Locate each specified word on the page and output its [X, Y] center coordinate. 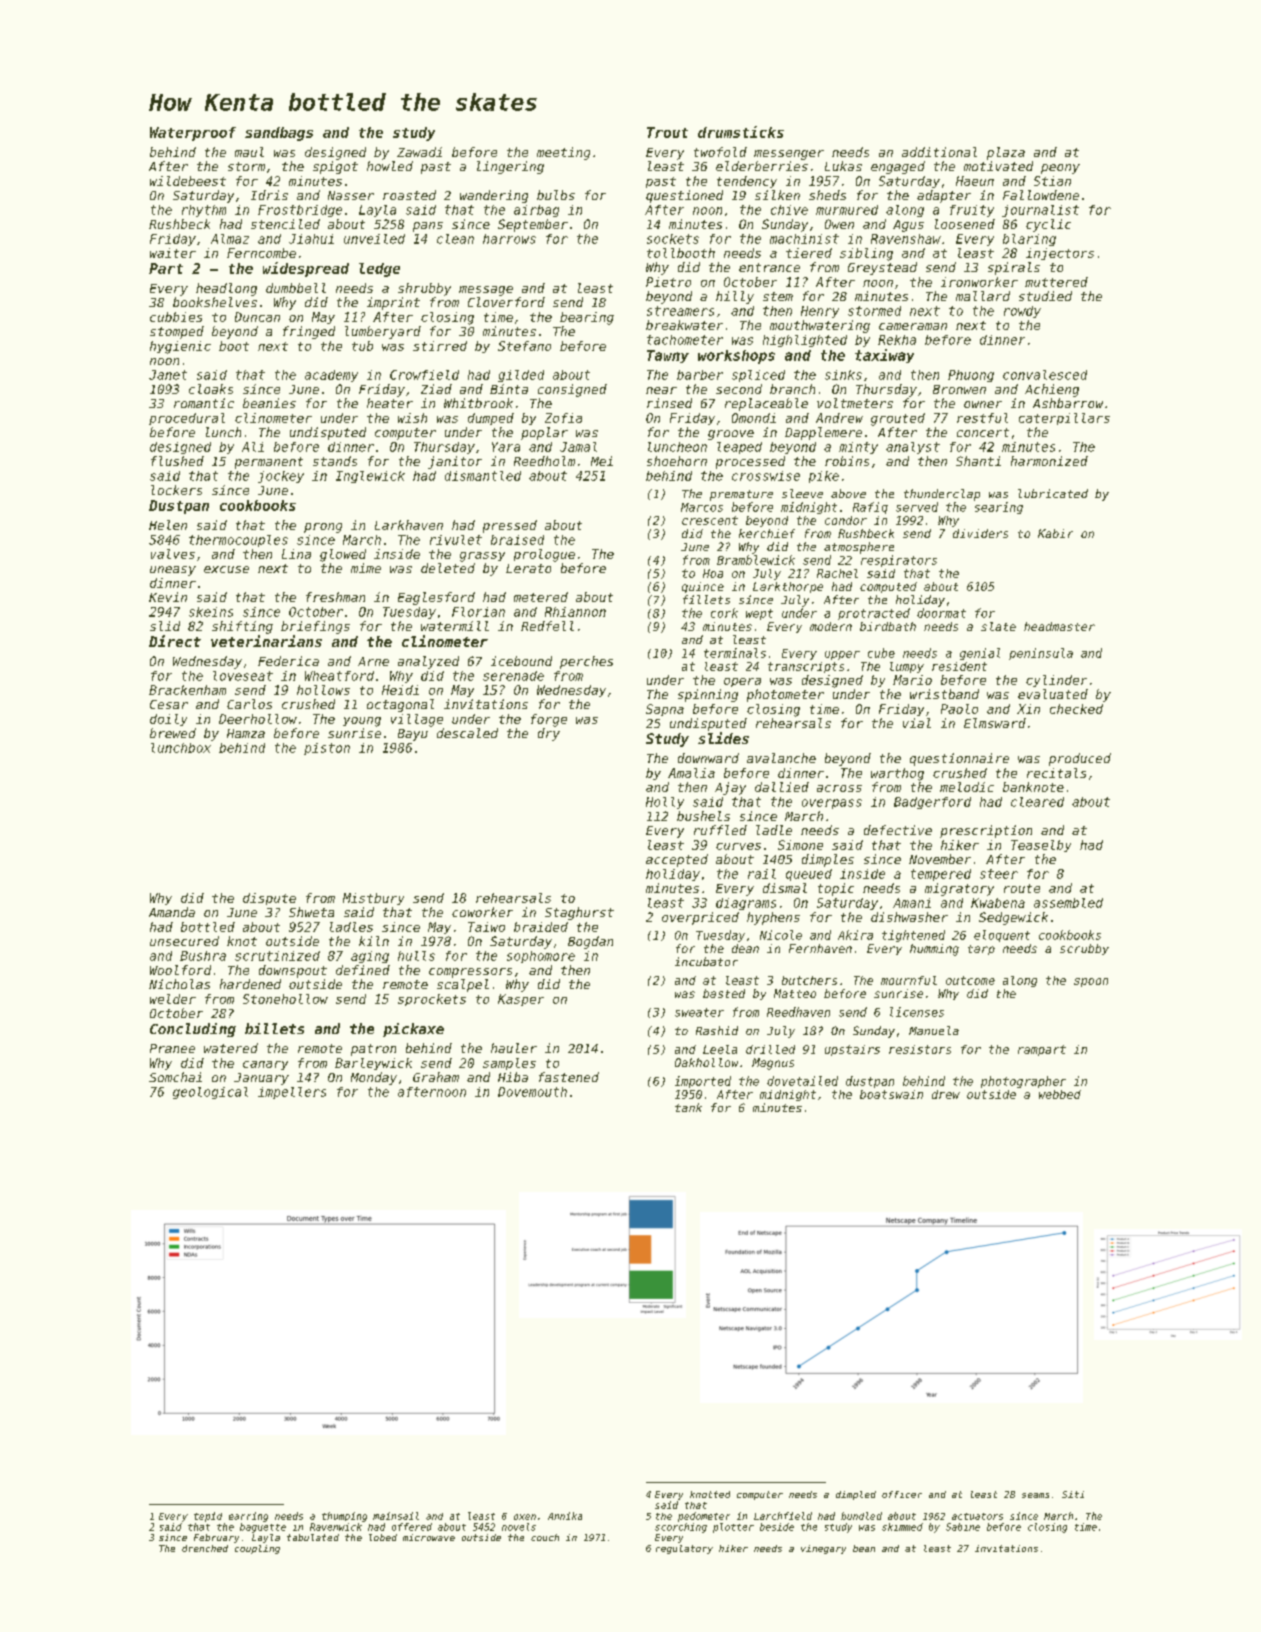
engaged [898, 167]
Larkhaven [409, 525]
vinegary [823, 1549]
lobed [383, 1537]
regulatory [684, 1549]
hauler [514, 1048]
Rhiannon [575, 612]
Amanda [172, 912]
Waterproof [193, 134]
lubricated [1053, 493]
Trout [667, 132]
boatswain [891, 1094]
